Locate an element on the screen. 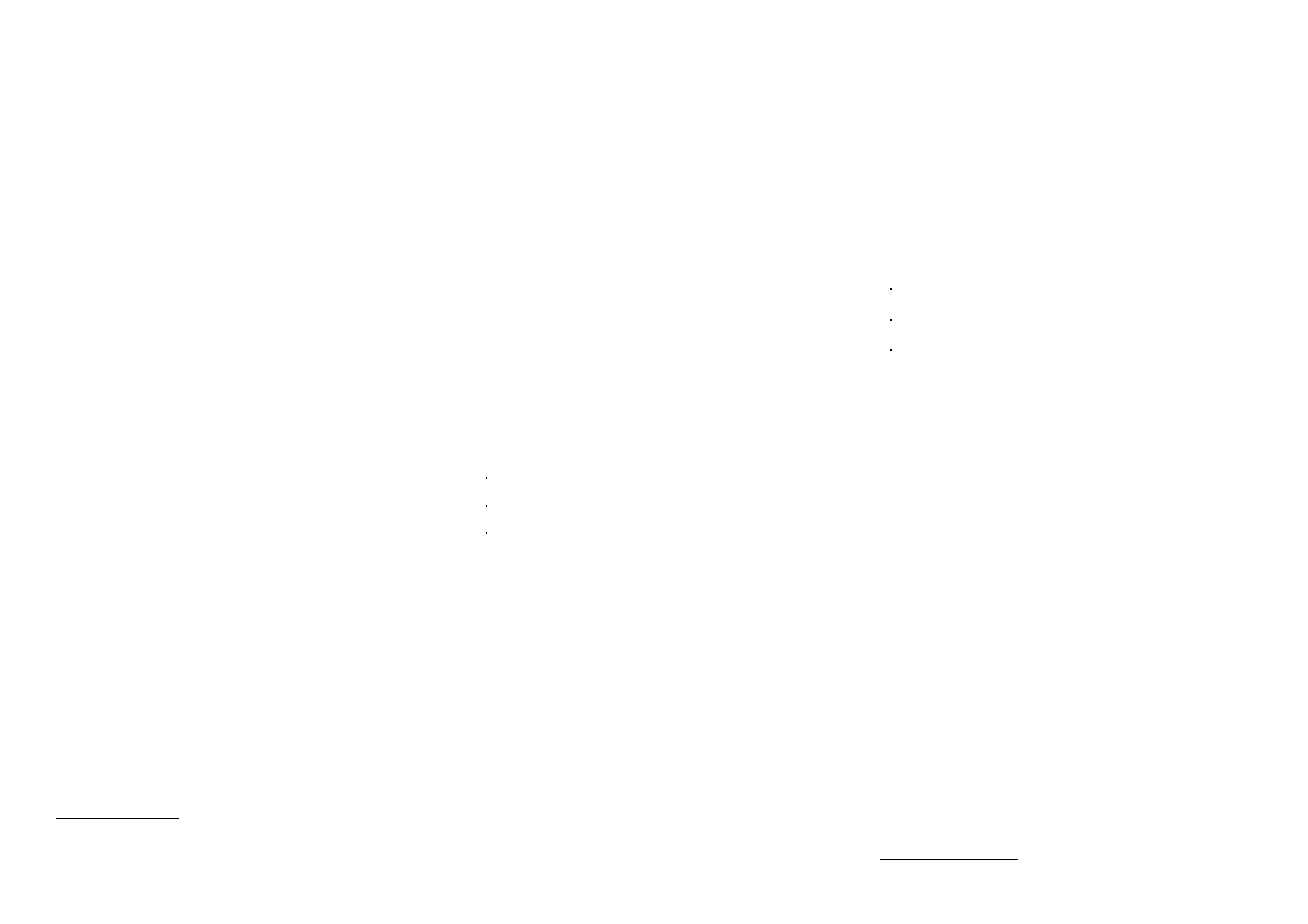  barbecue is located at coordinates (165, 126).
